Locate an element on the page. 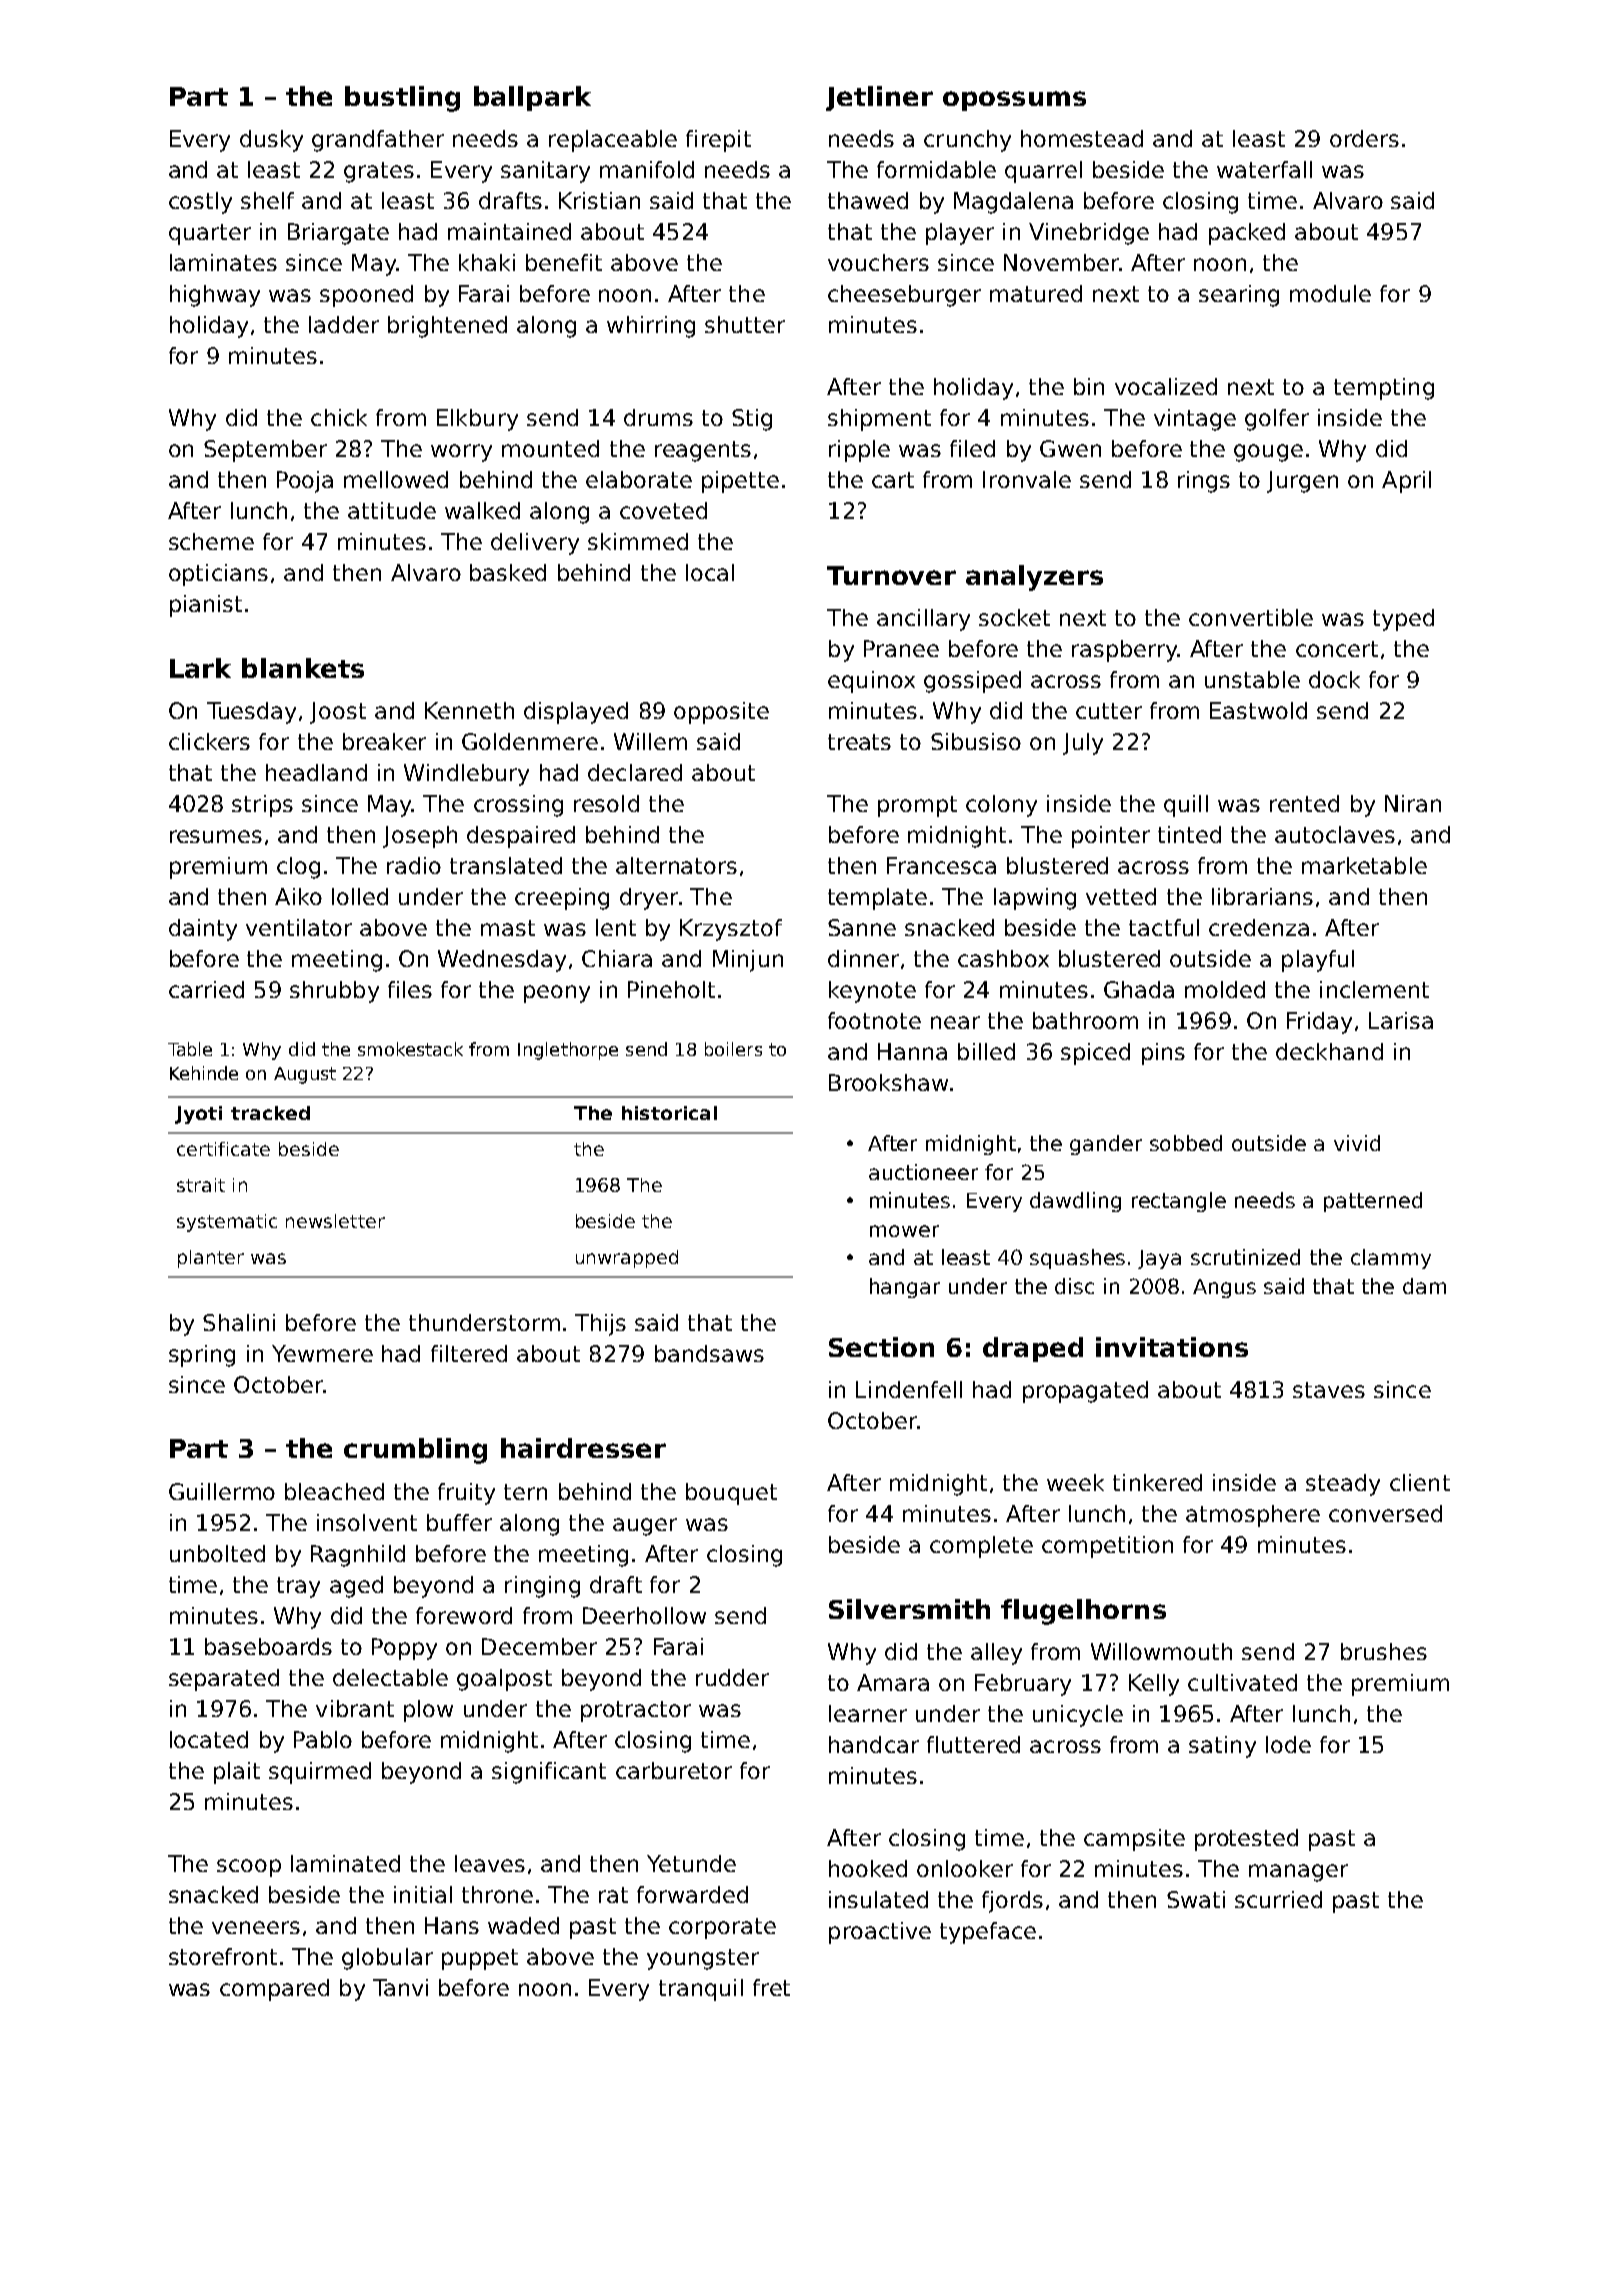 The image size is (1620, 2292). billed is located at coordinates (986, 1051).
